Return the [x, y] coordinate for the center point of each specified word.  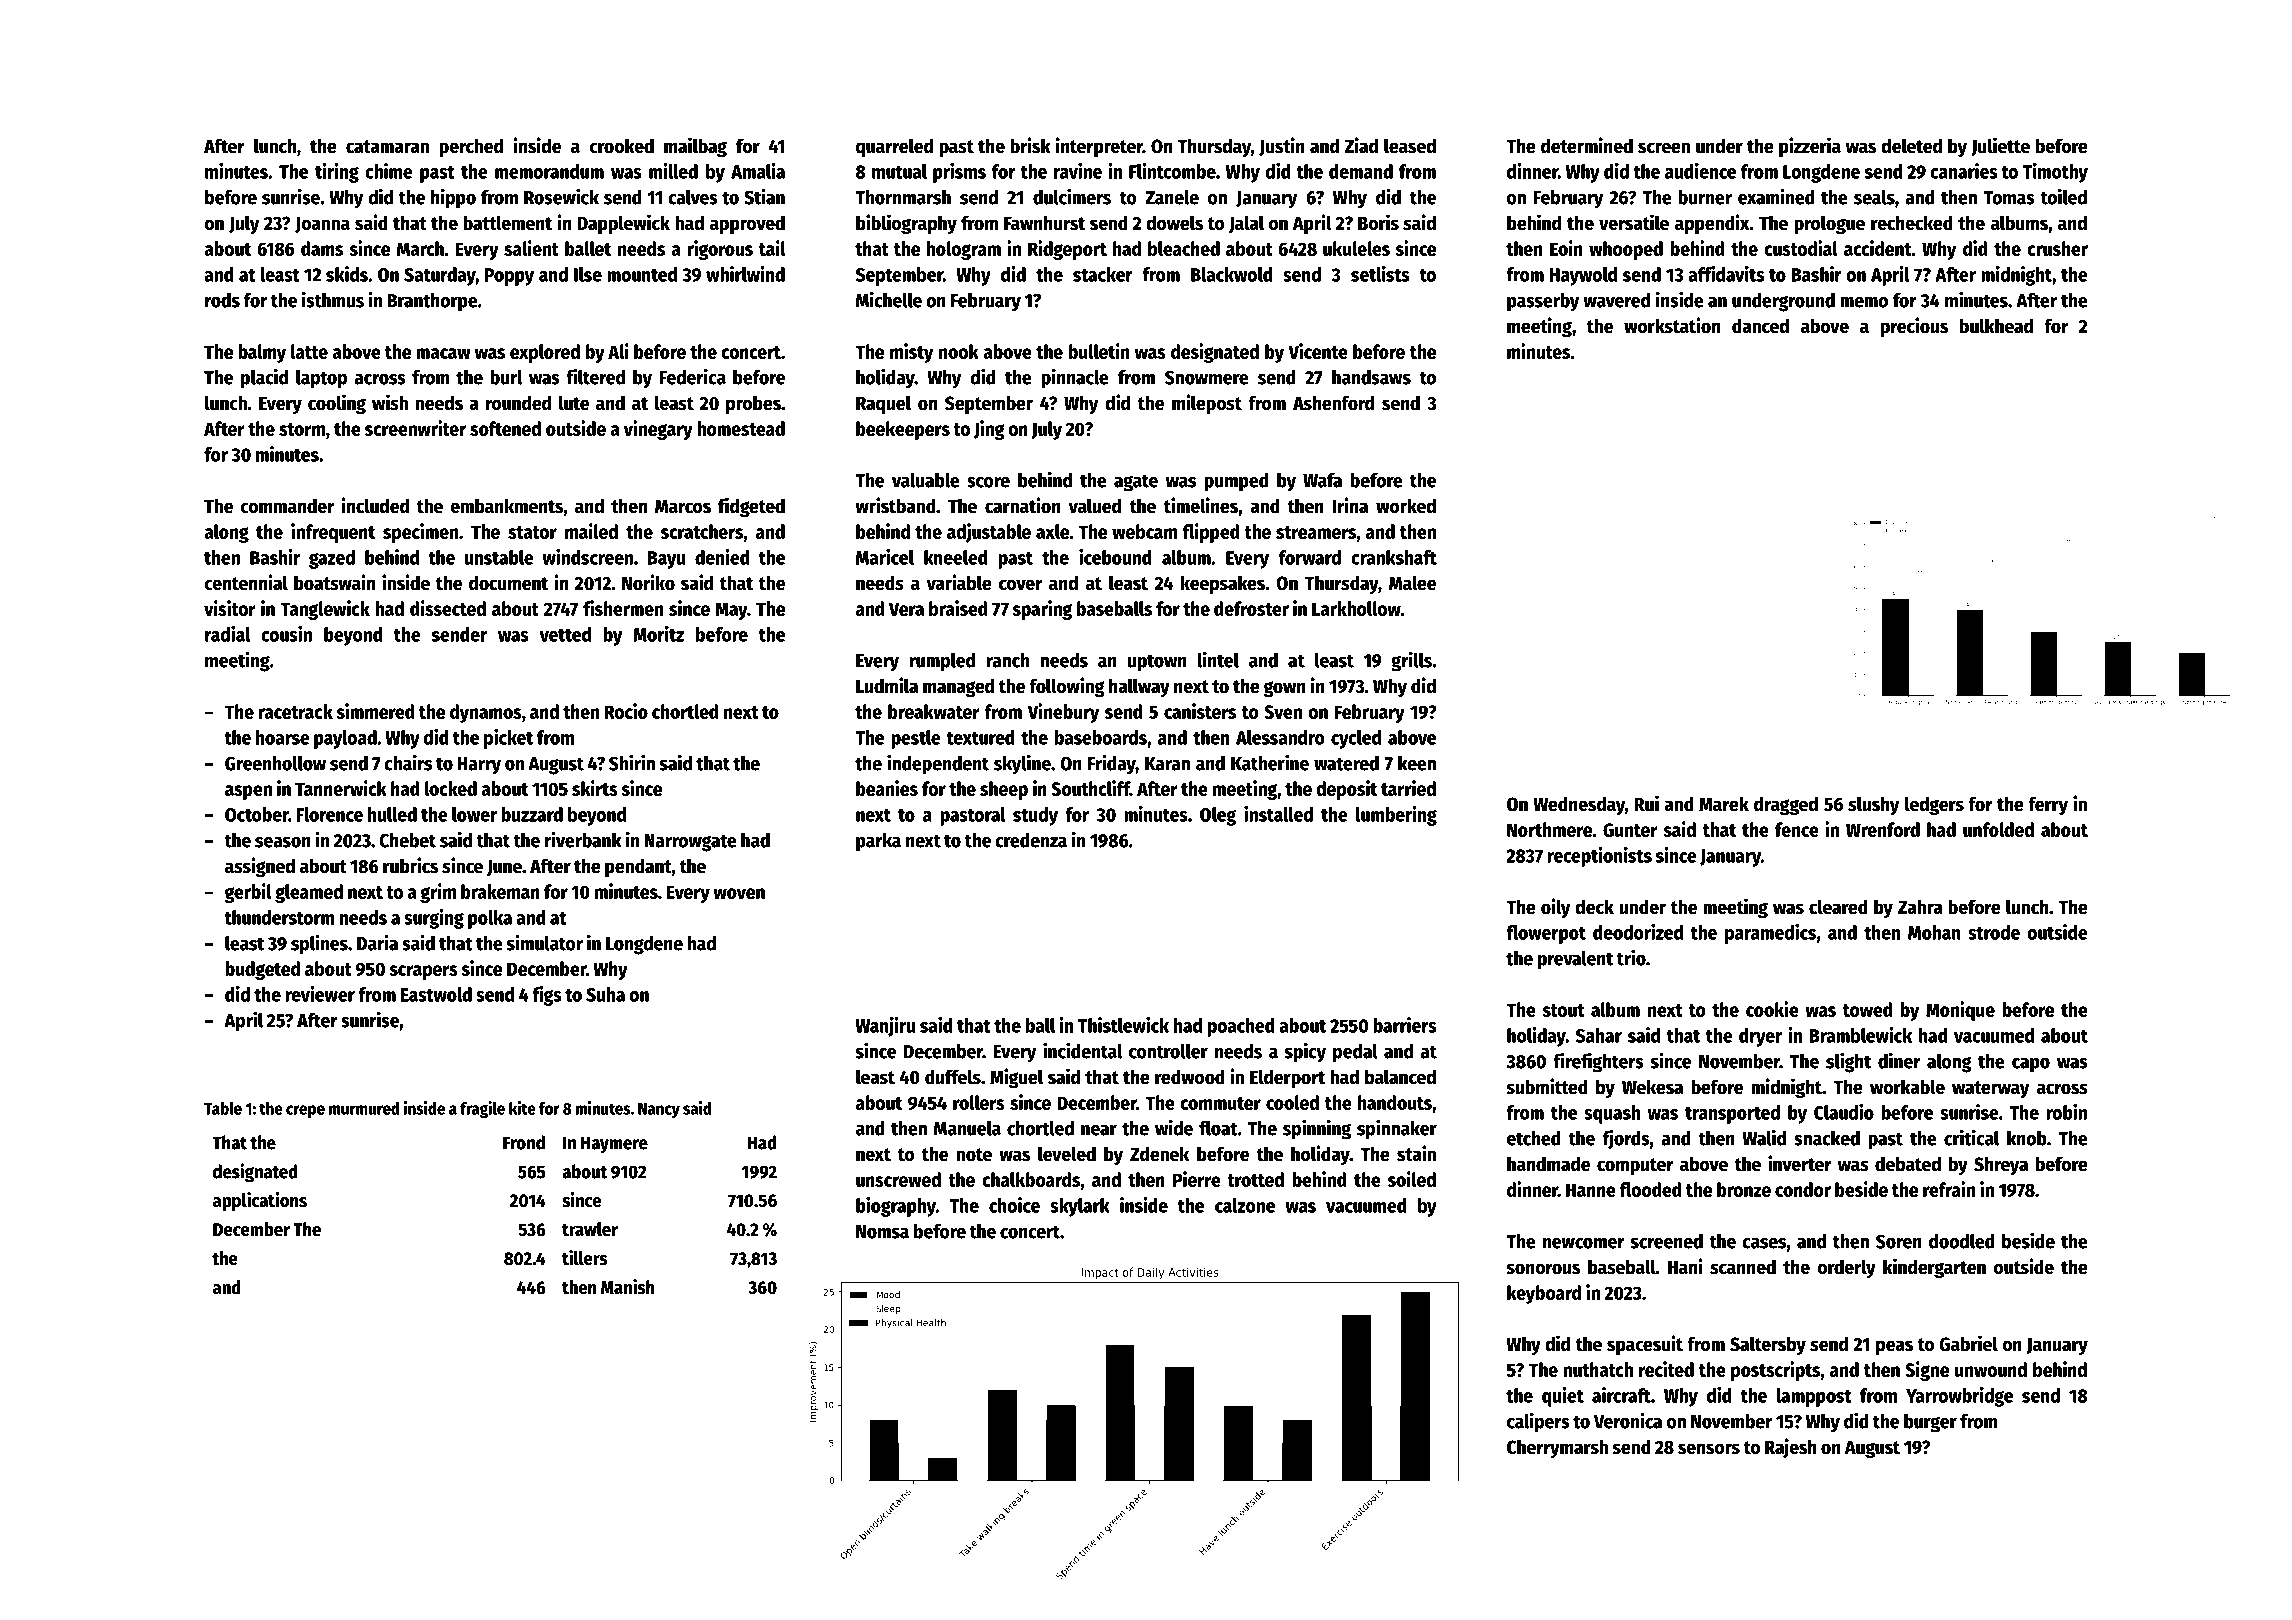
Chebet [407, 840]
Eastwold [436, 994]
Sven [1283, 712]
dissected [448, 608]
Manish [628, 1287]
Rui [1646, 803]
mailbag [695, 147]
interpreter [1099, 147]
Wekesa [1652, 1087]
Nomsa [882, 1232]
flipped [1211, 533]
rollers [979, 1102]
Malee [1412, 583]
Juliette [2000, 146]
